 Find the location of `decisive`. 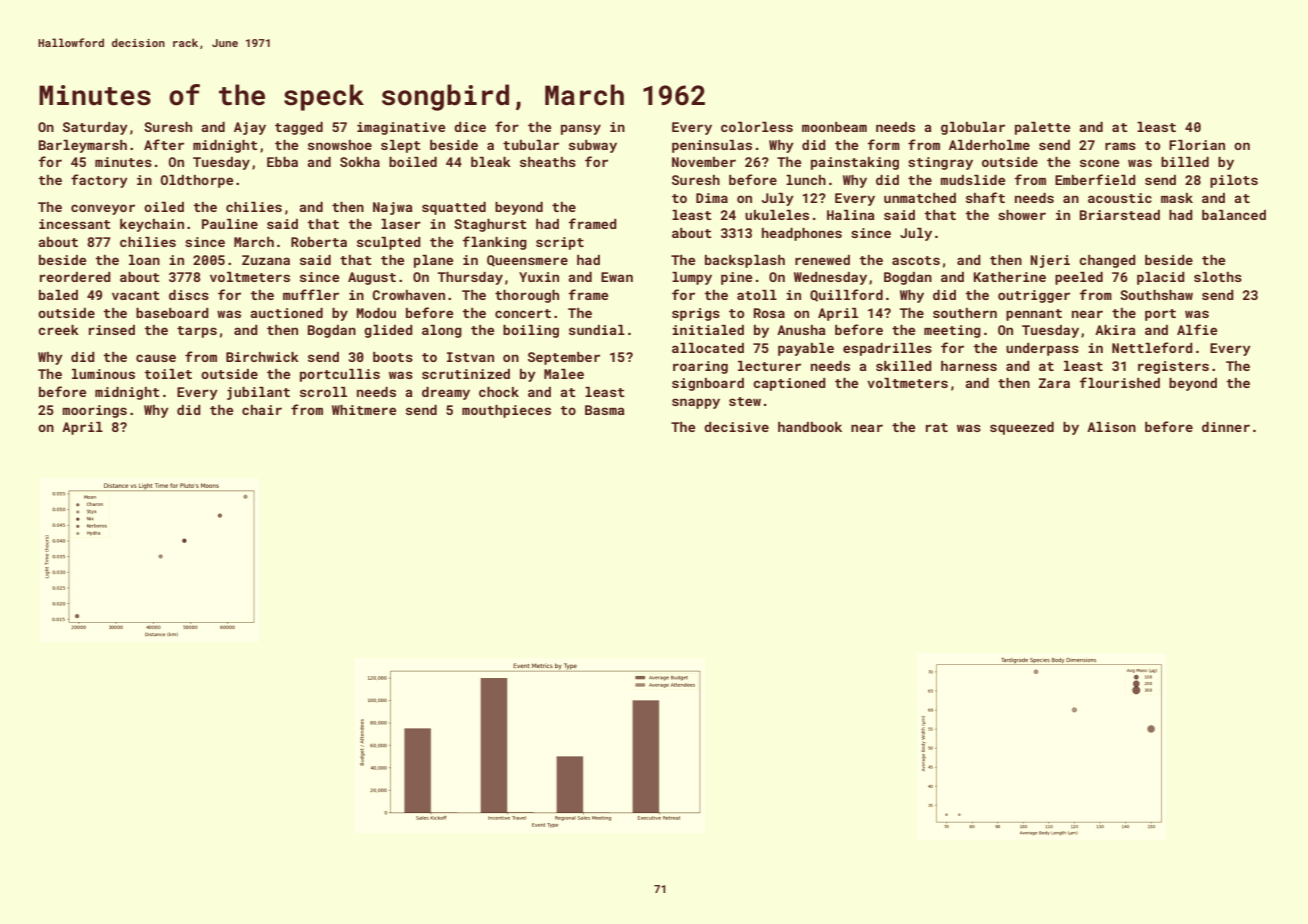

decisive is located at coordinates (736, 427).
